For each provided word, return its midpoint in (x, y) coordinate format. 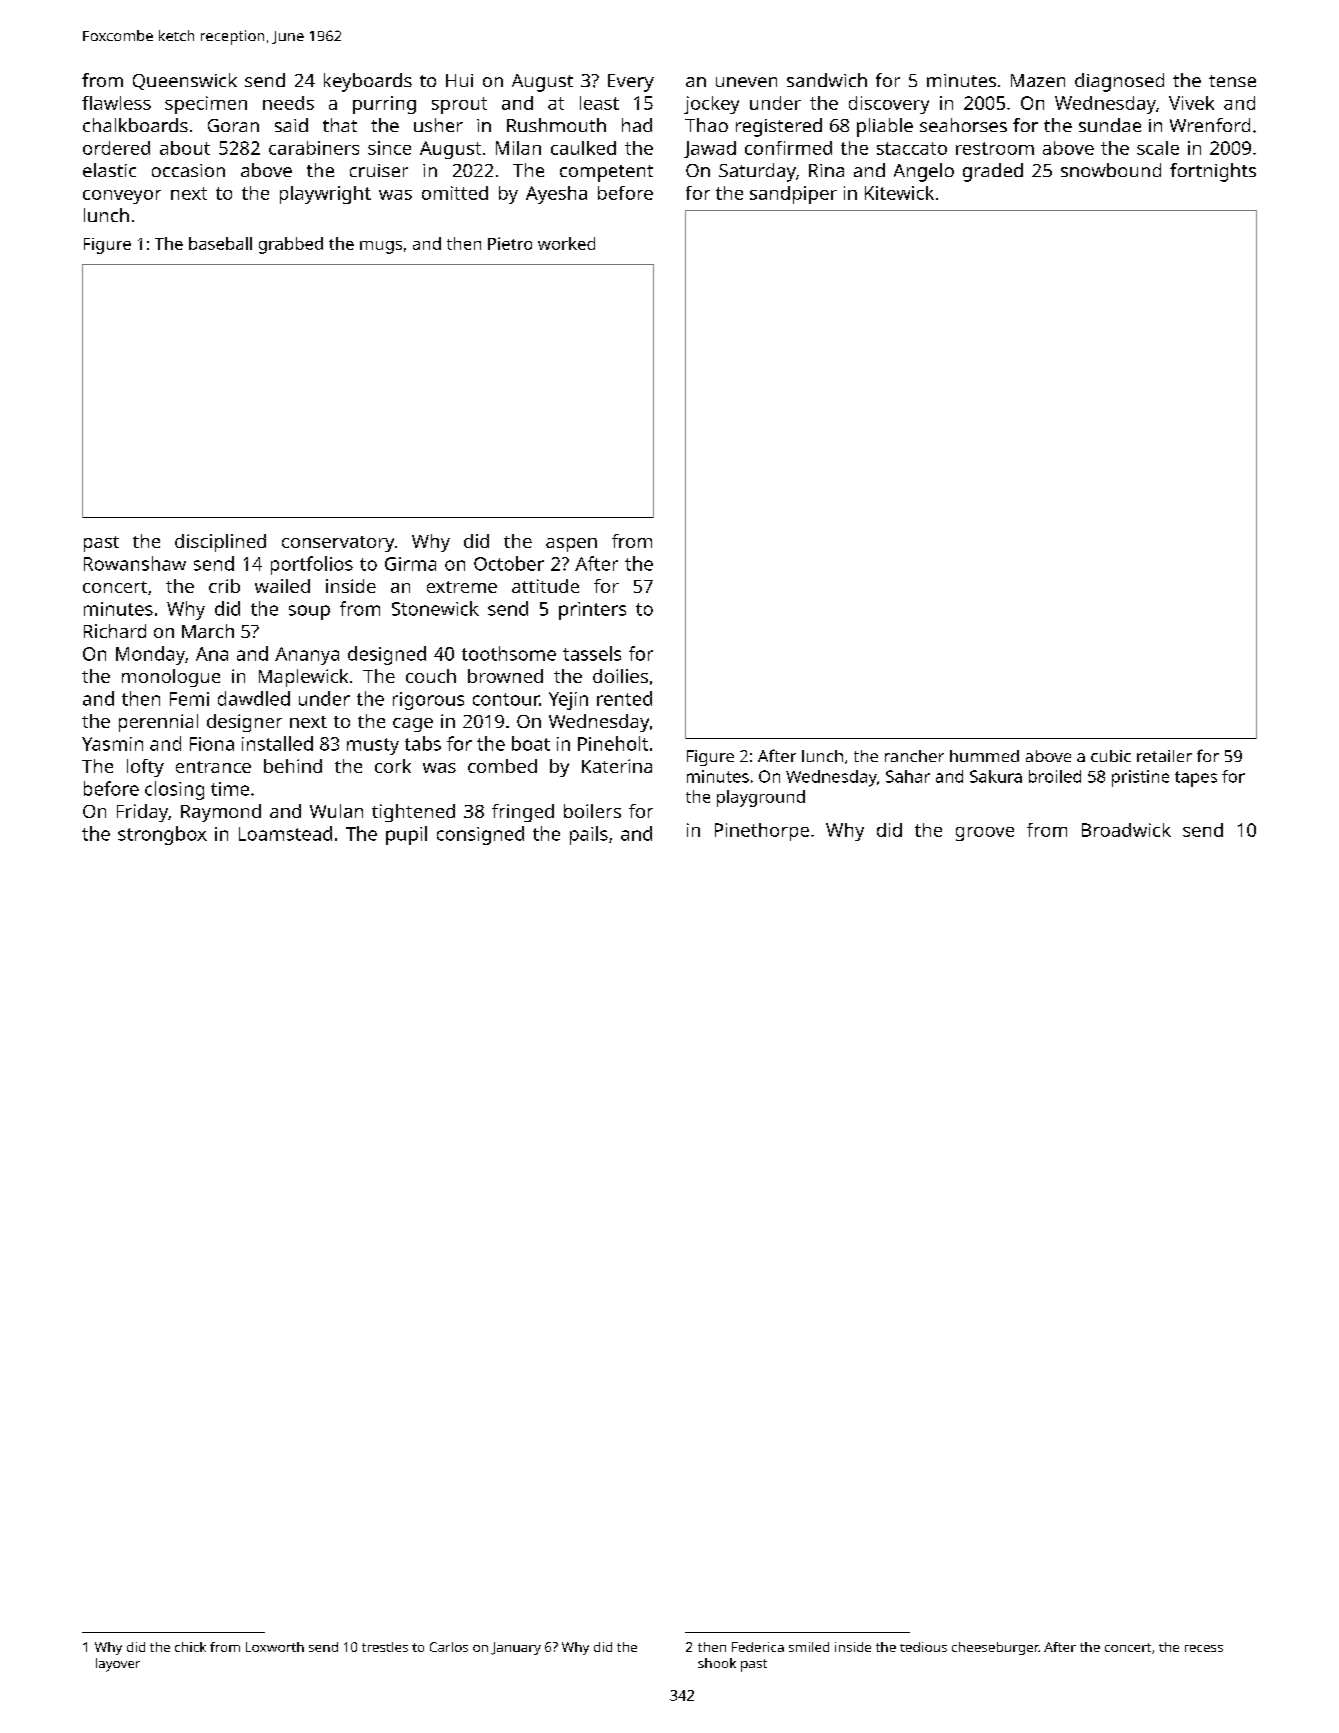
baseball (220, 243)
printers (592, 611)
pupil (406, 835)
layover (118, 1665)
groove (985, 834)
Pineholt (613, 743)
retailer (1164, 756)
